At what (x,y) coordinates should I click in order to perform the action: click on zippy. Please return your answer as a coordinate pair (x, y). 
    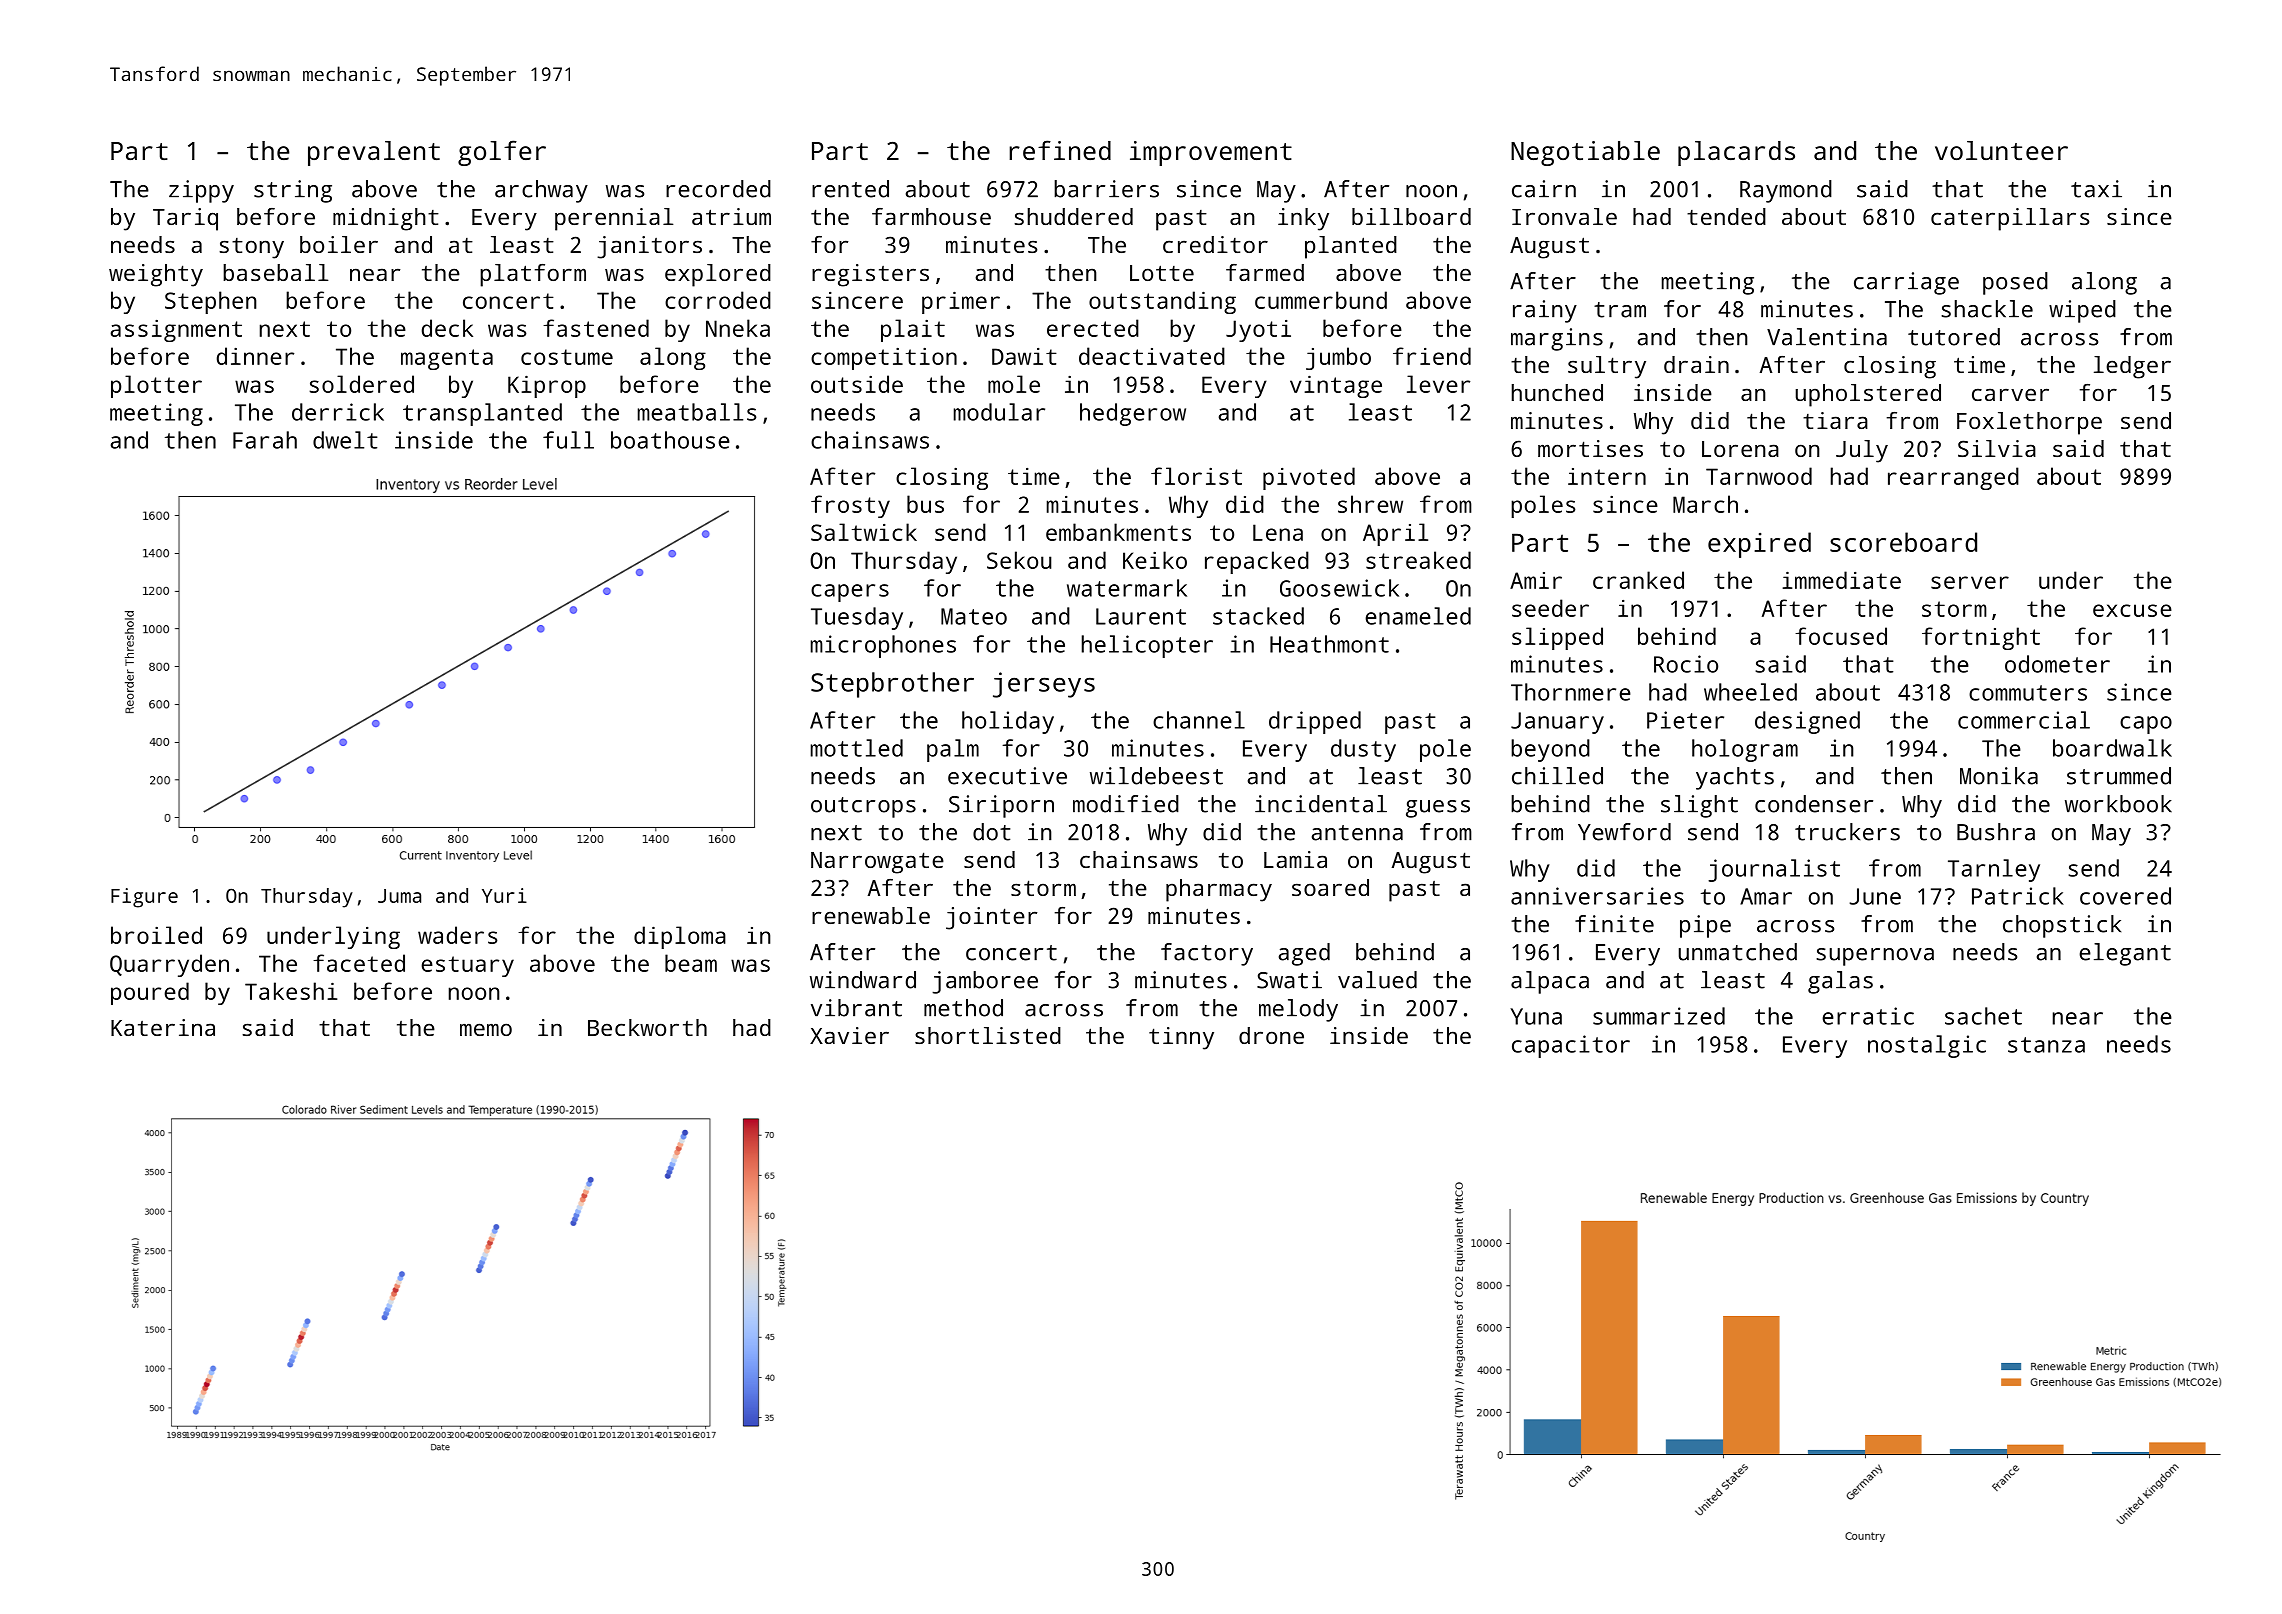
    Looking at the image, I should click on (201, 191).
